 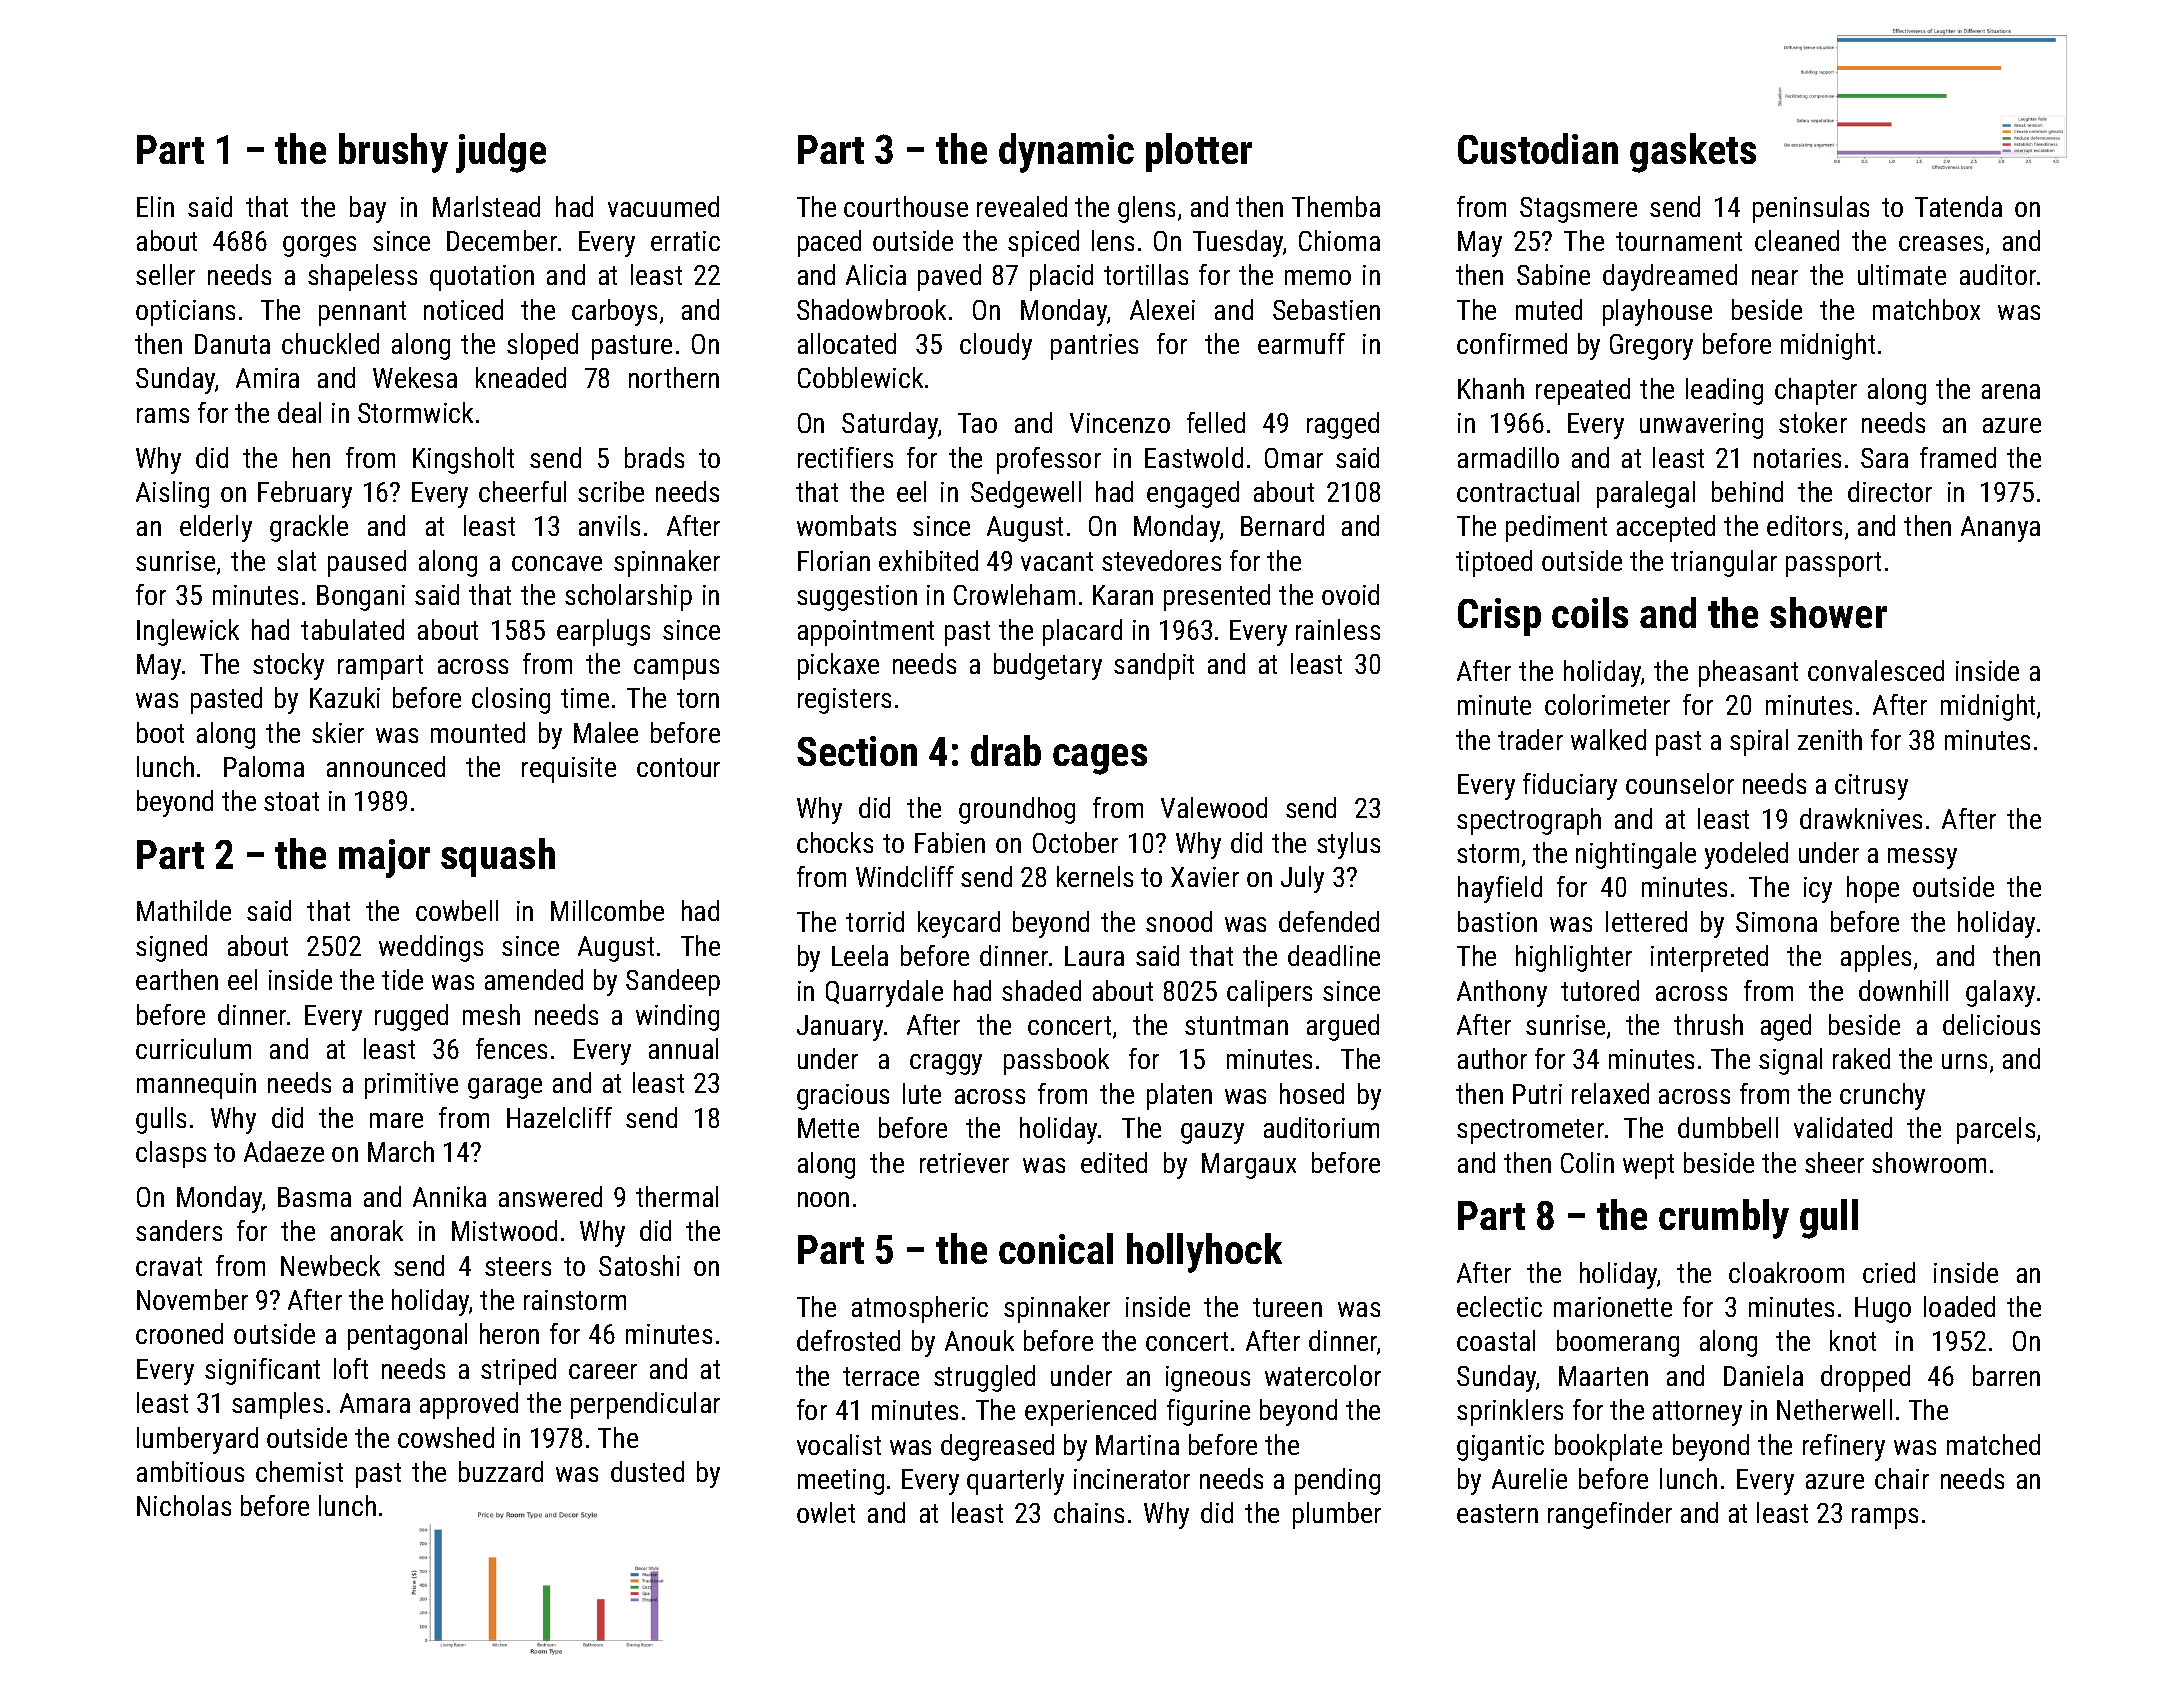 I want to click on Karan, so click(x=1123, y=595).
